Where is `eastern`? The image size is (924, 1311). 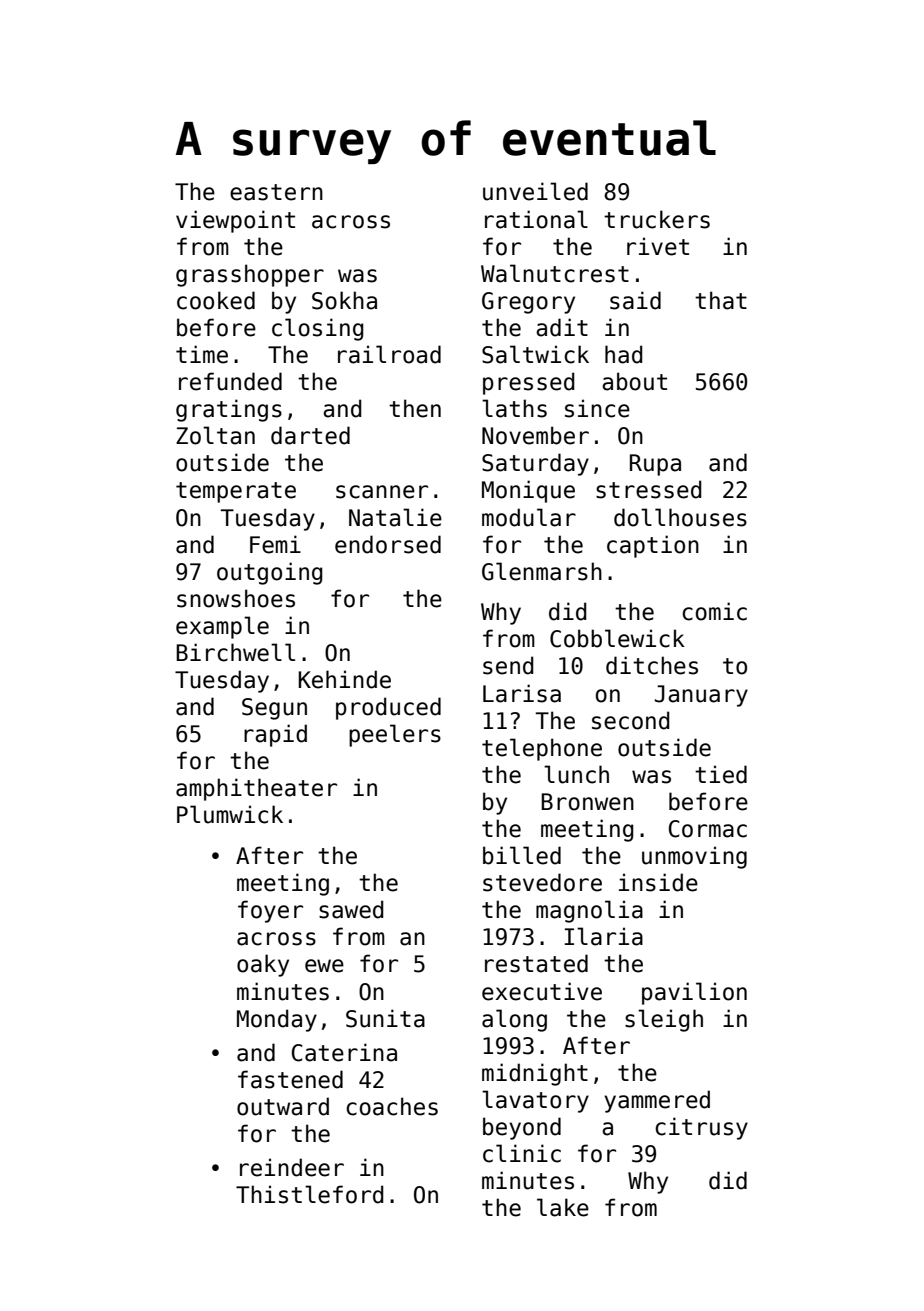 eastern is located at coordinates (276, 192).
